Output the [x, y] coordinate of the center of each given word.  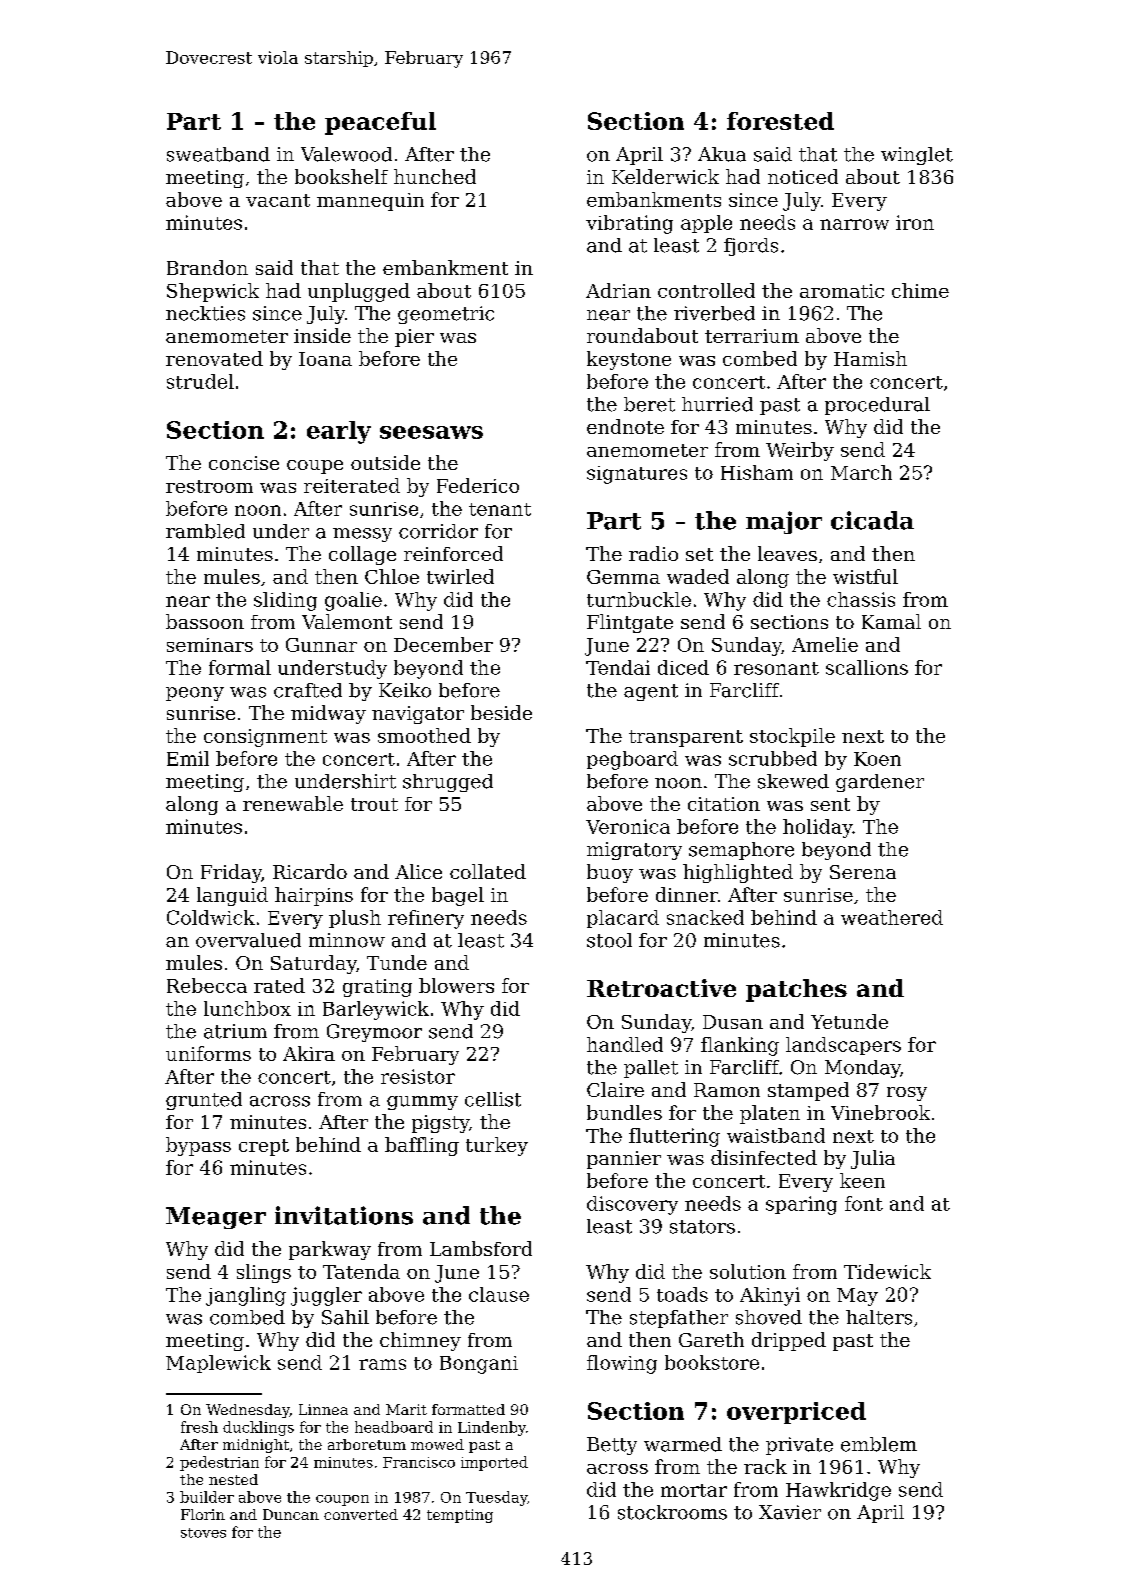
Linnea [323, 1409]
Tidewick [887, 1271]
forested [780, 121]
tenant [500, 509]
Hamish [870, 358]
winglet [917, 156]
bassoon [205, 621]
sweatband [218, 154]
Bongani [479, 1365]
